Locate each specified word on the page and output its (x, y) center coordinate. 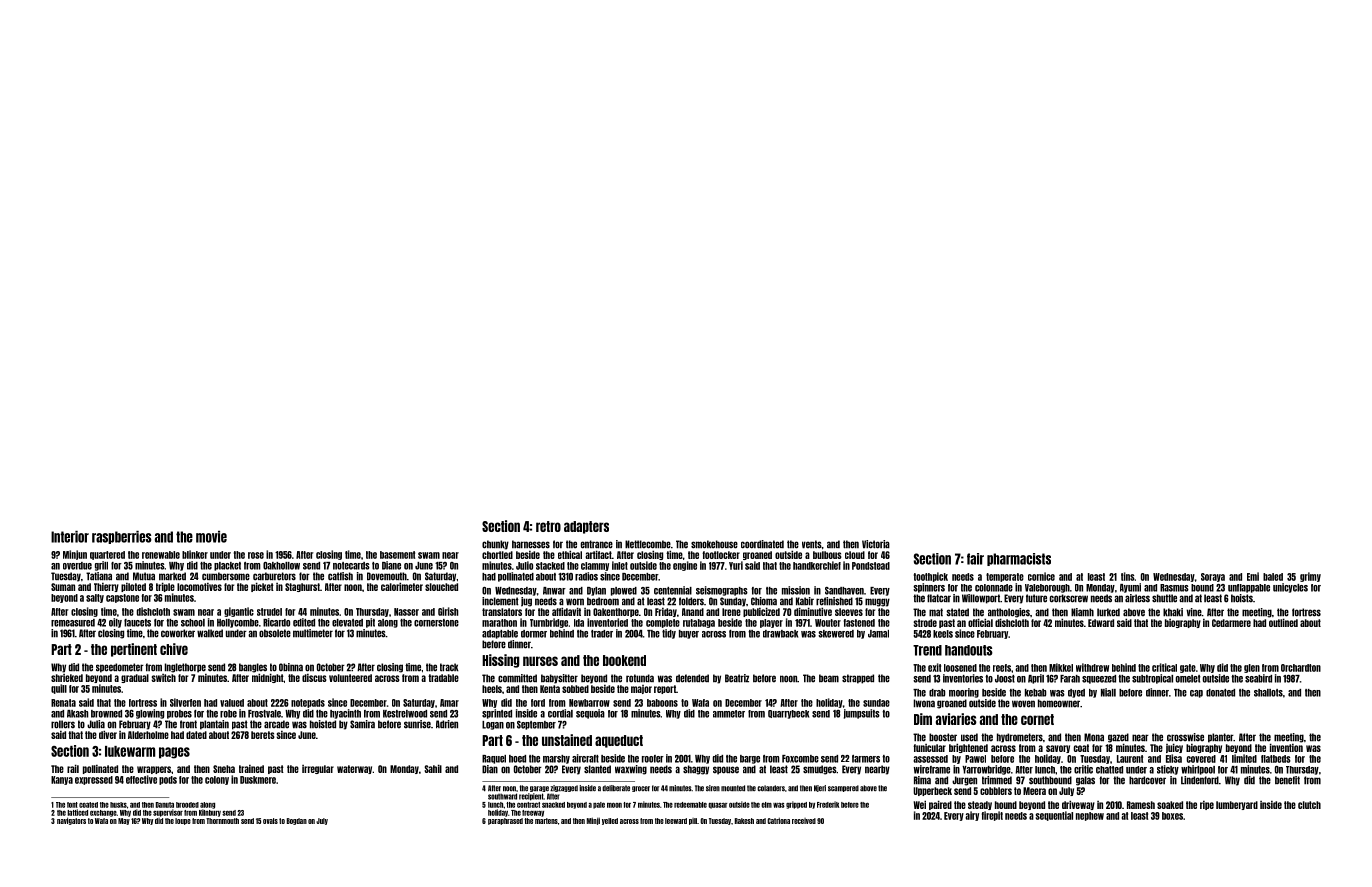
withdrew (1092, 667)
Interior (70, 537)
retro (548, 526)
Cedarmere (1231, 623)
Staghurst (302, 587)
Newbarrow (589, 703)
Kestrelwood (405, 714)
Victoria (876, 544)
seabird (1258, 678)
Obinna (291, 667)
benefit (1287, 780)
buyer (689, 634)
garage (539, 789)
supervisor (168, 813)
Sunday (733, 602)
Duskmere (258, 780)
